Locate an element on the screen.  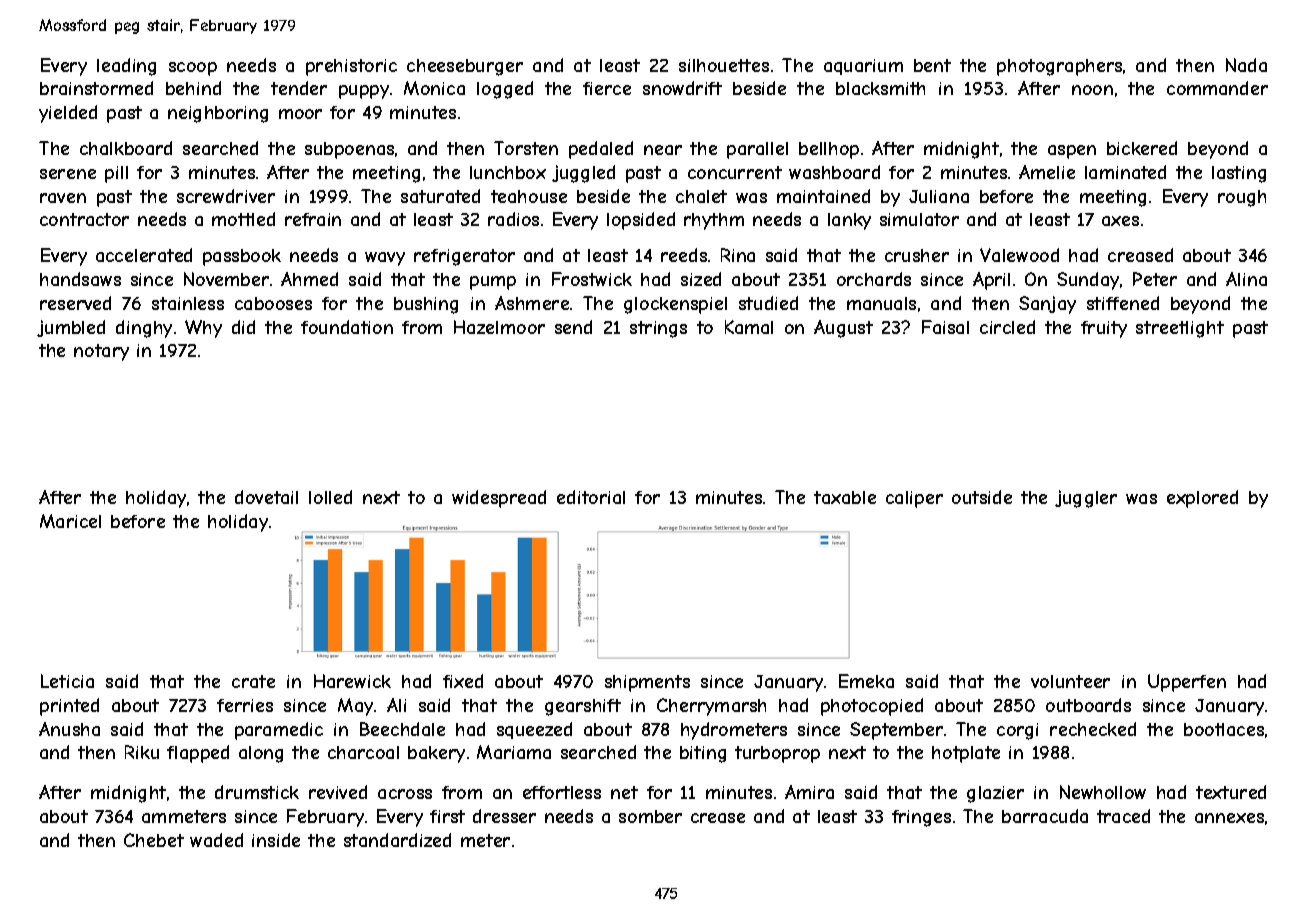
bent is located at coordinates (932, 65).
